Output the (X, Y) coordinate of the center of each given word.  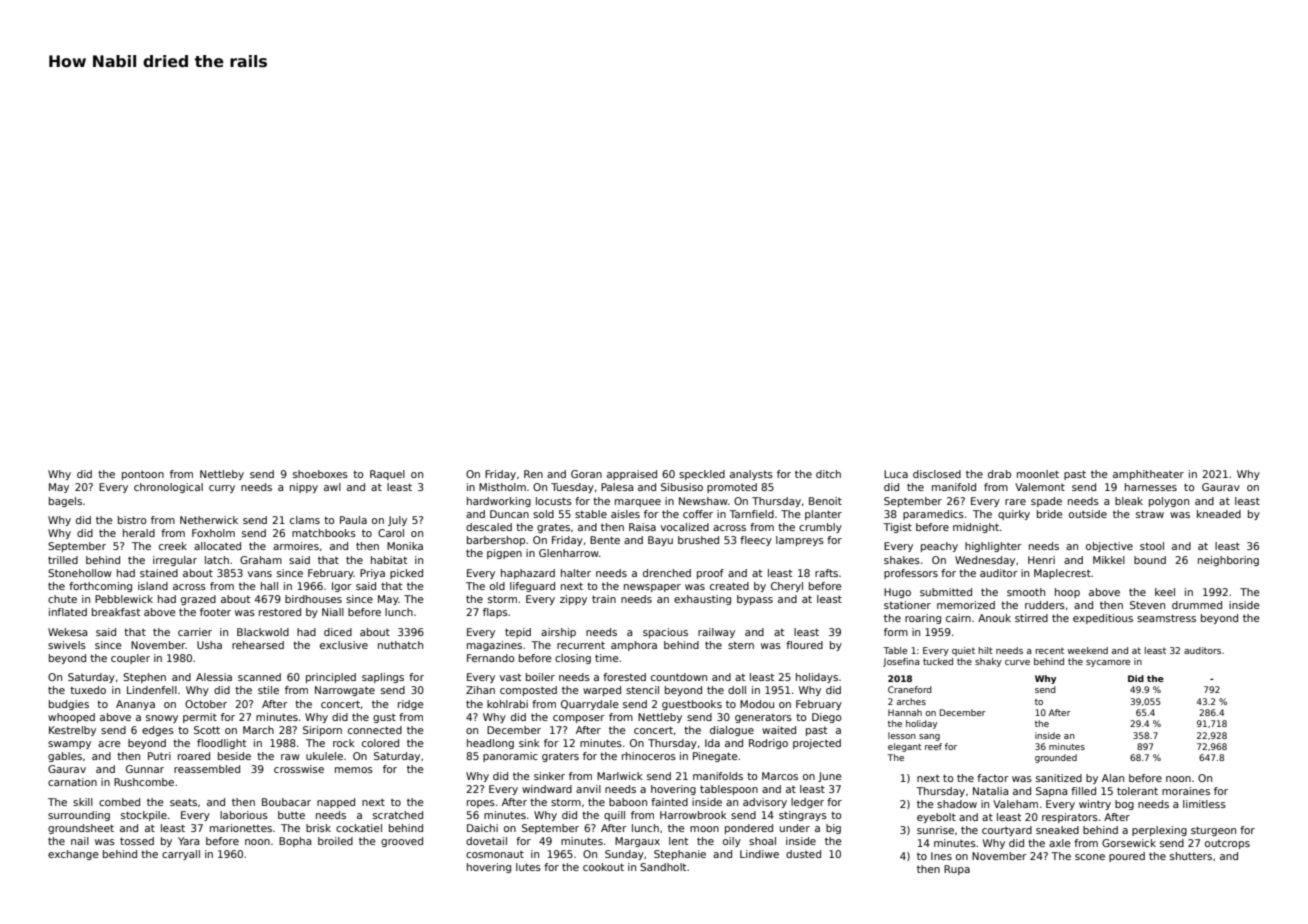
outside (1088, 514)
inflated (68, 612)
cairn (958, 618)
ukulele (324, 756)
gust (384, 718)
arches (911, 701)
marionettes (241, 828)
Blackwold (263, 632)
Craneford (910, 689)
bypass (755, 600)
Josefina (901, 662)
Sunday (624, 855)
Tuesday (572, 488)
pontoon (143, 475)
